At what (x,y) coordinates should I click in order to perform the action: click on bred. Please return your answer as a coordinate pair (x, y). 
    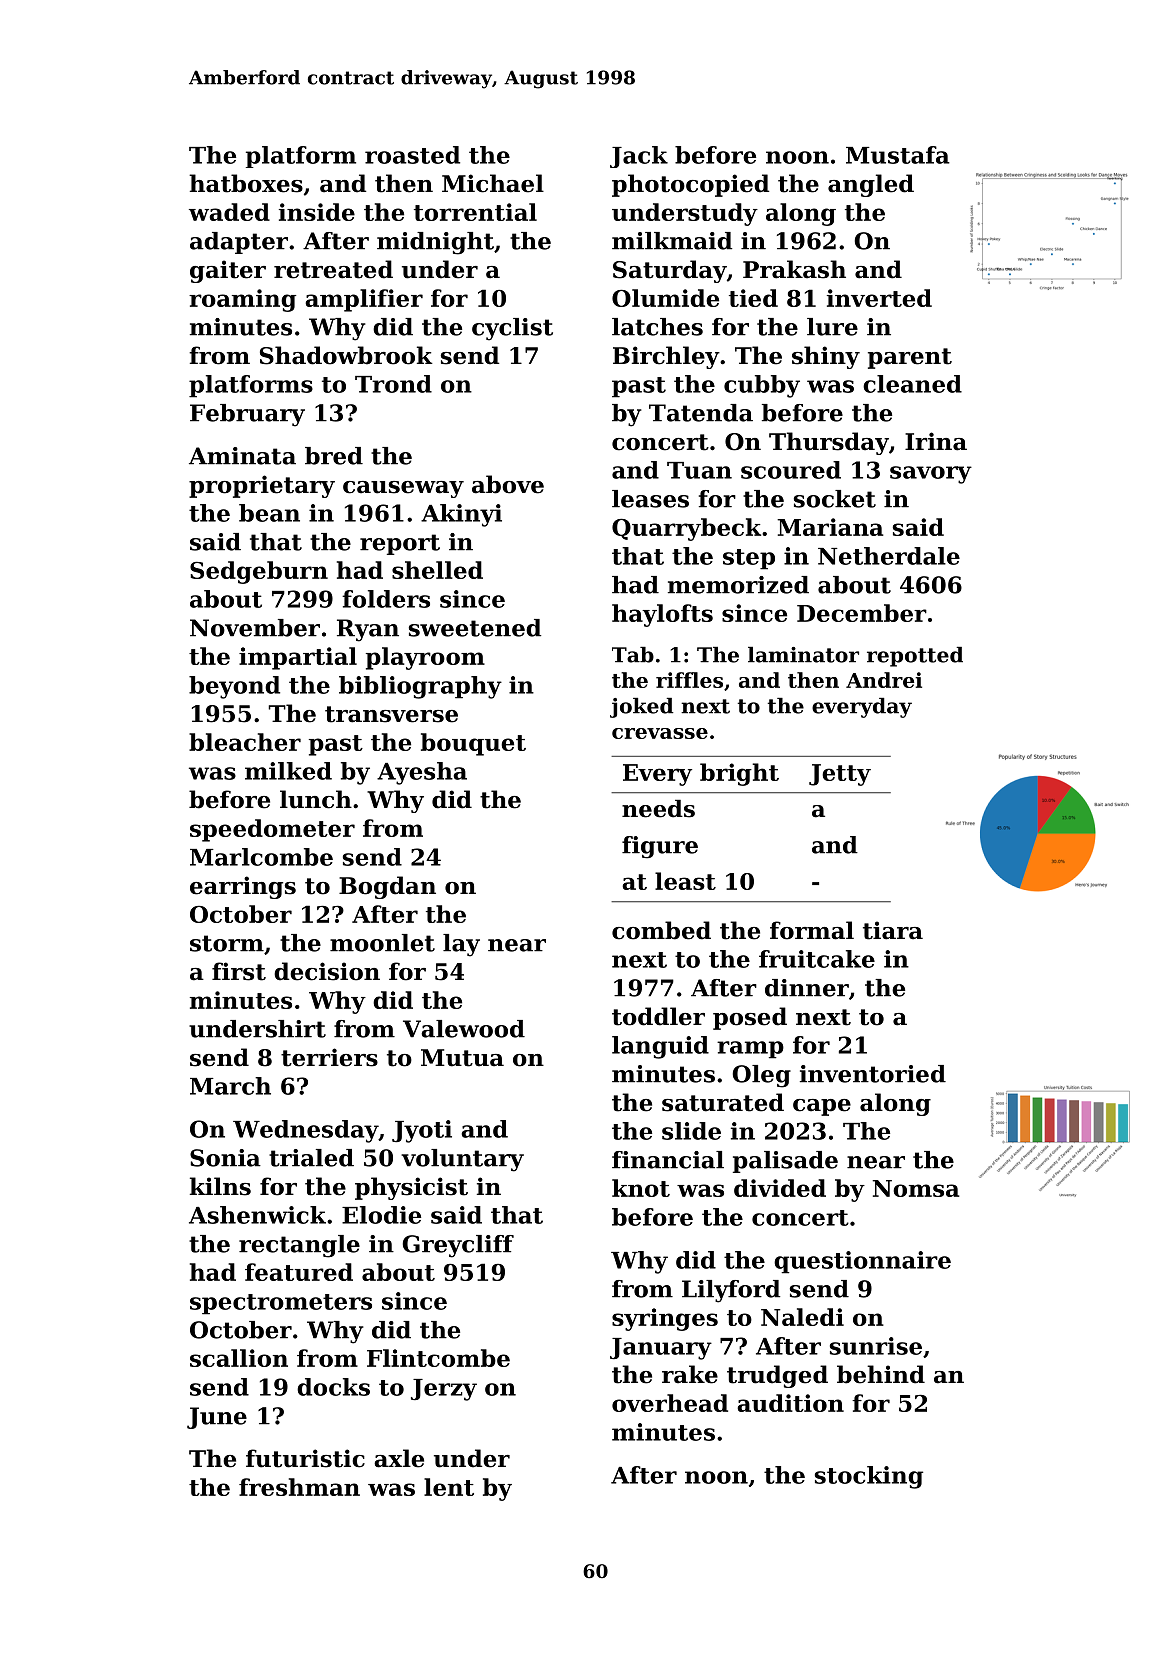
    Looking at the image, I should click on (334, 456).
